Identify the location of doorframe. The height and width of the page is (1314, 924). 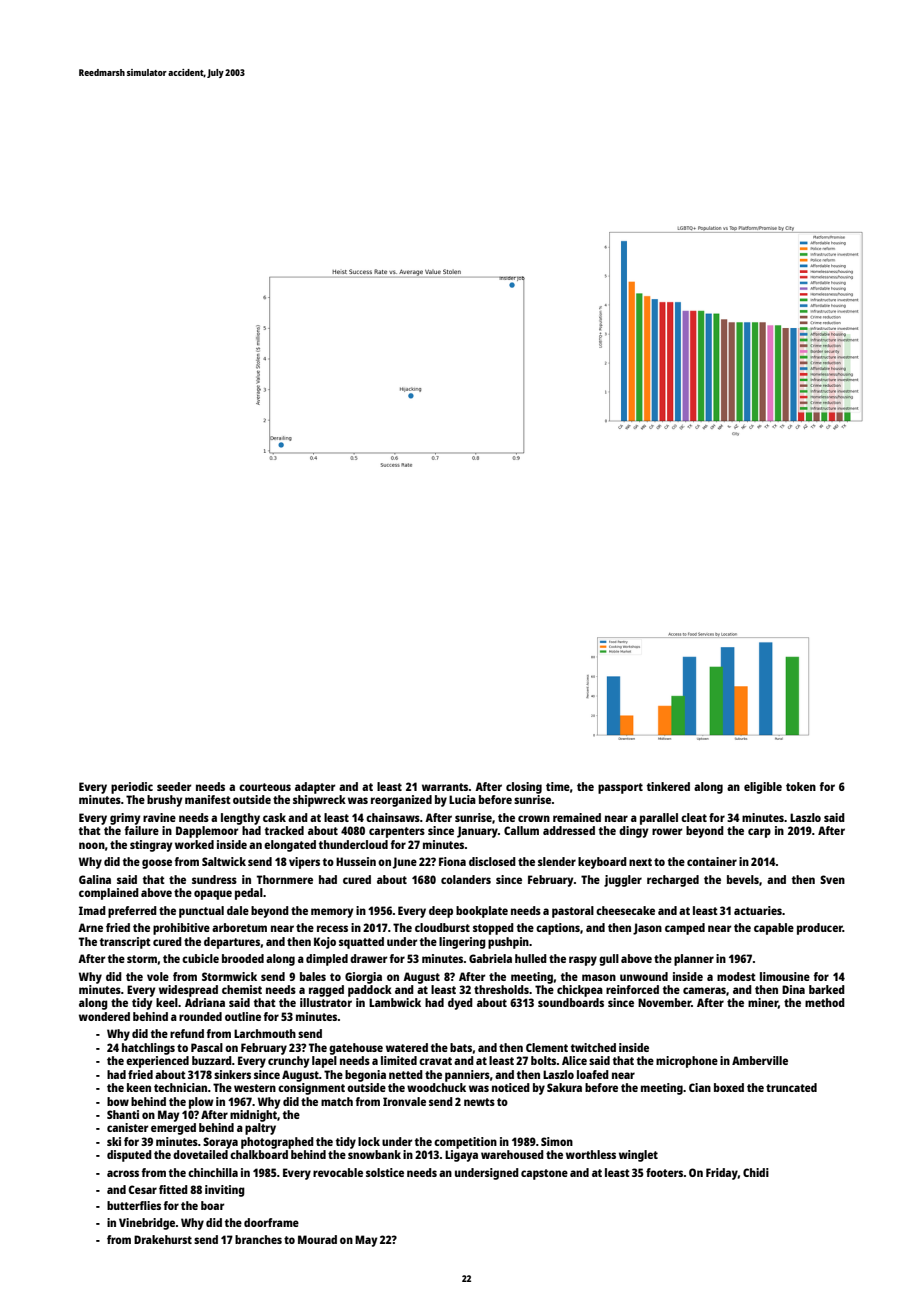
(271, 1222).
